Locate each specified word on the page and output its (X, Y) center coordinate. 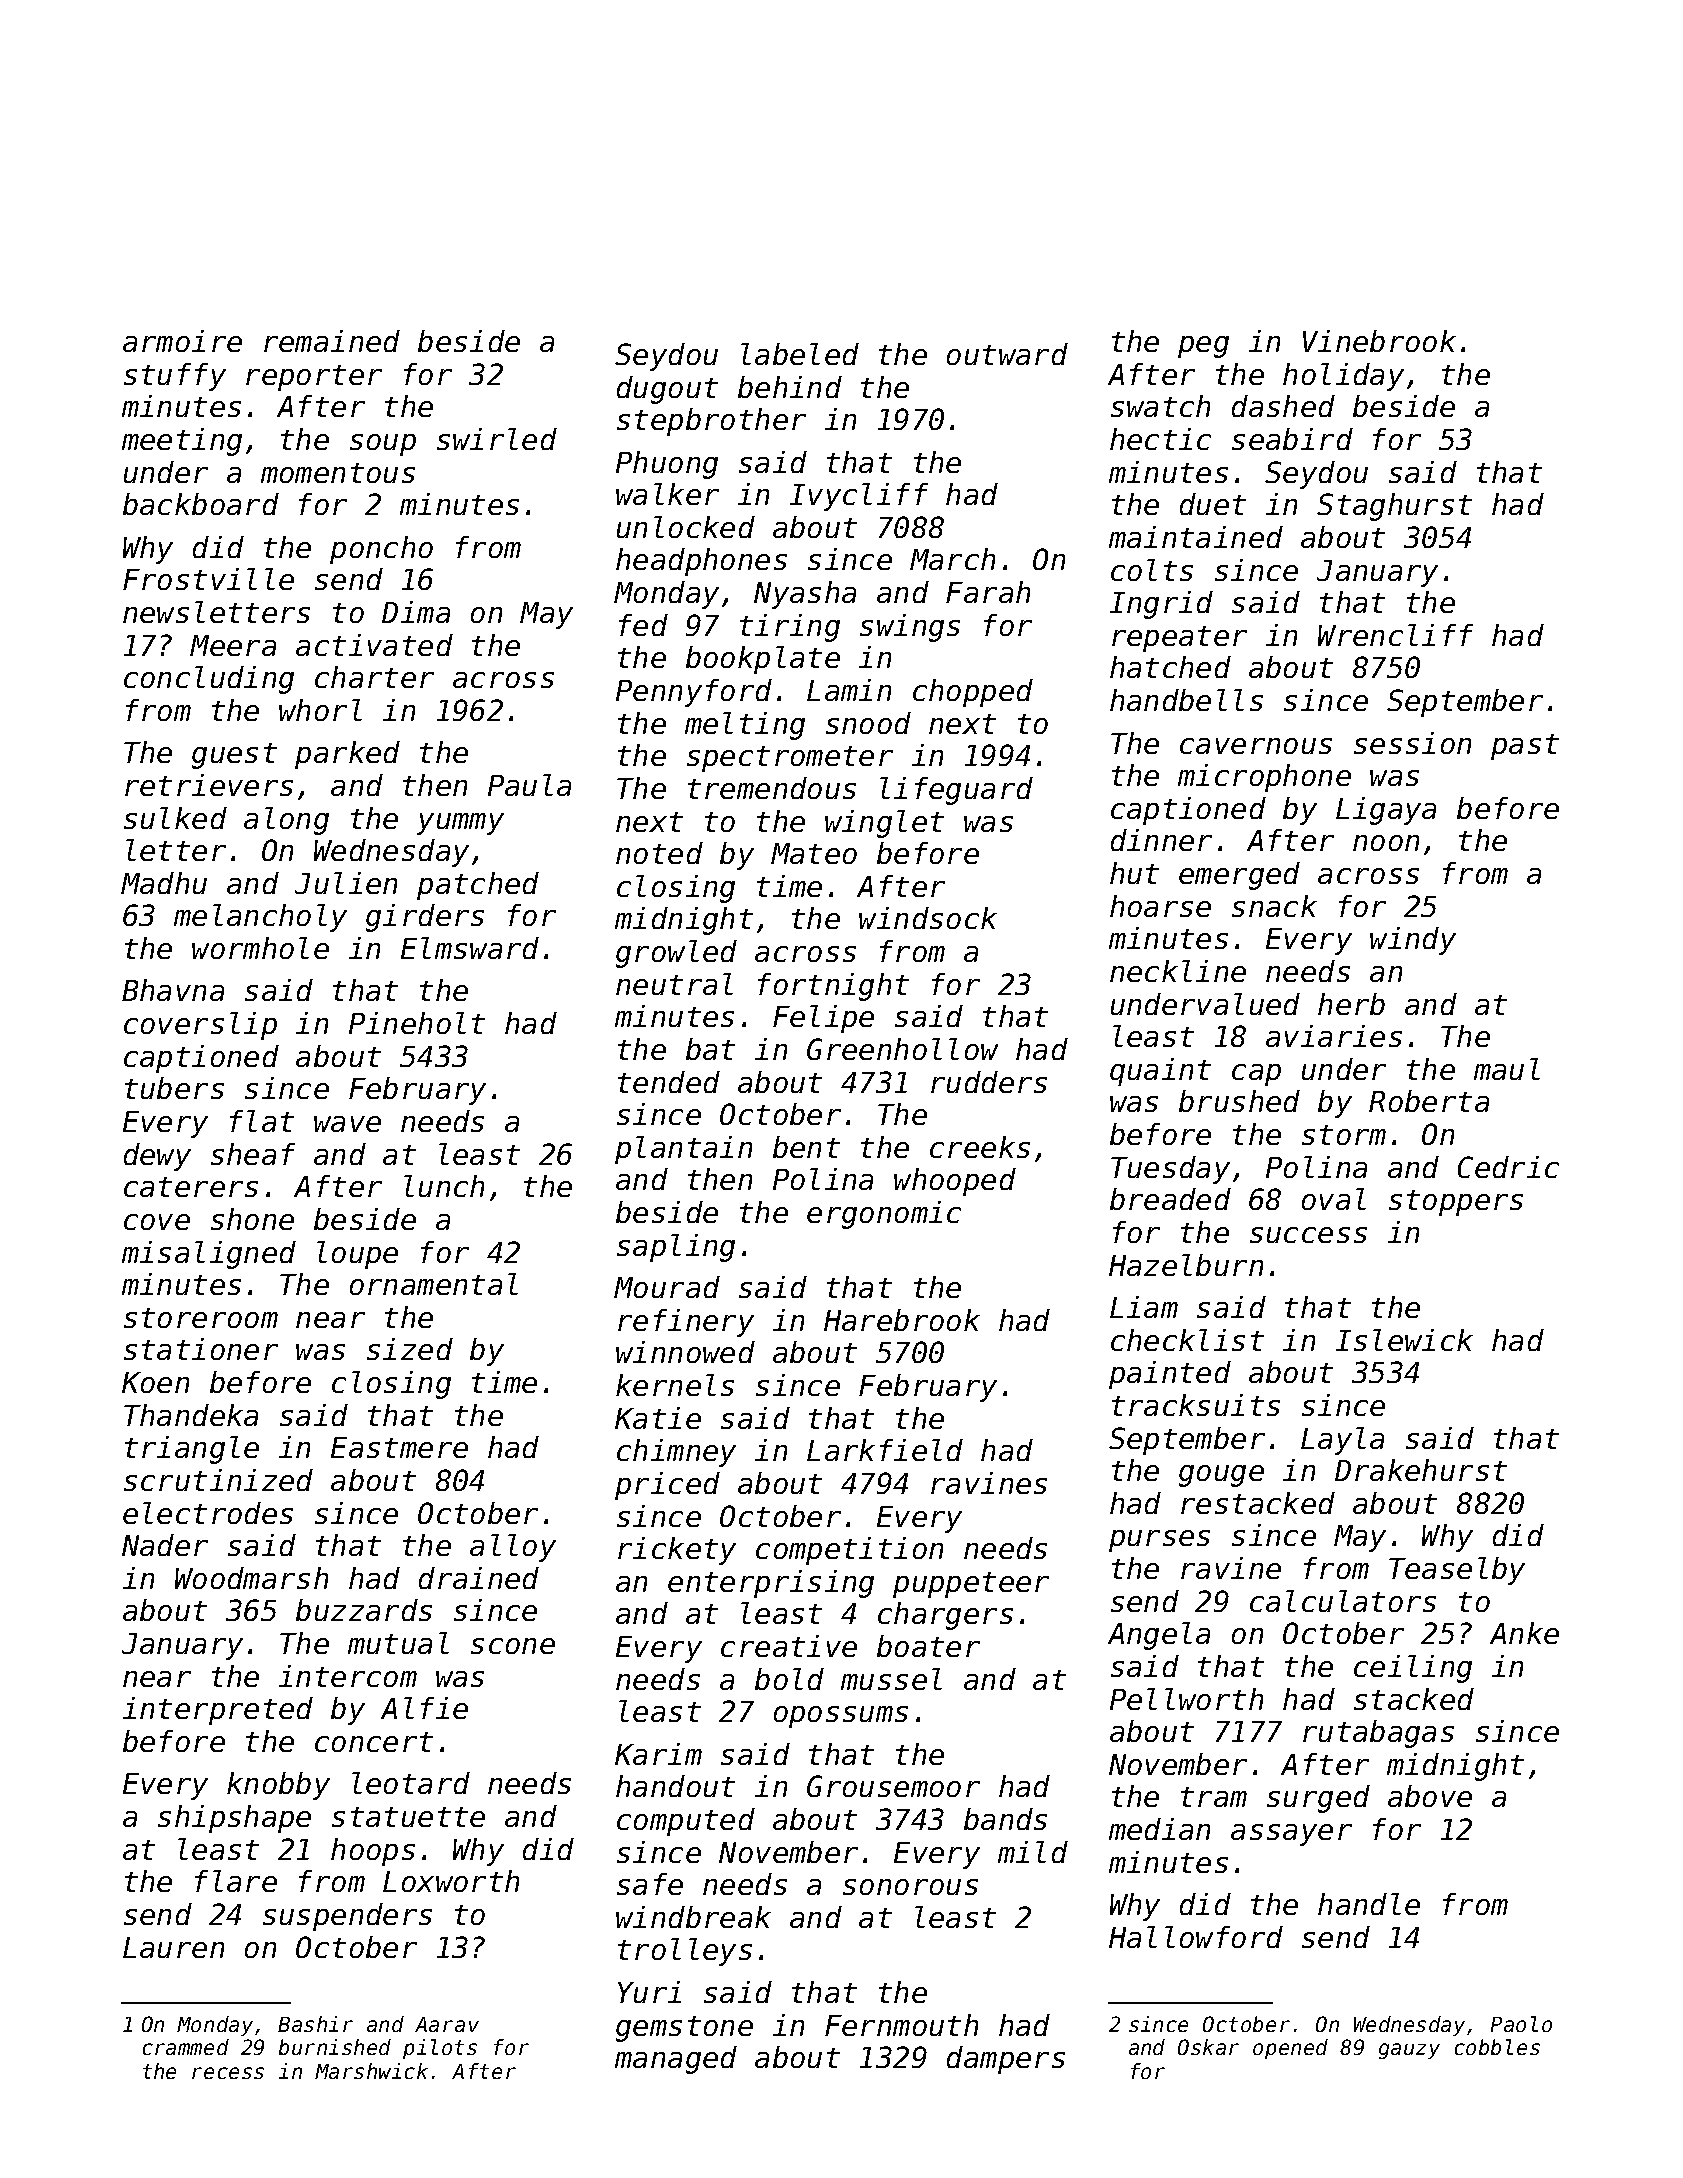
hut (1134, 873)
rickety (677, 1551)
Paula (529, 785)
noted (659, 853)
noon (1386, 843)
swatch (1160, 406)
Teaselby (1457, 1571)
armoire (182, 341)
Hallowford (1196, 1937)
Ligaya (1386, 811)
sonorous (910, 1887)
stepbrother (711, 422)
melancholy (260, 918)
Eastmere (399, 1447)
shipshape (234, 1819)
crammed (186, 2047)
